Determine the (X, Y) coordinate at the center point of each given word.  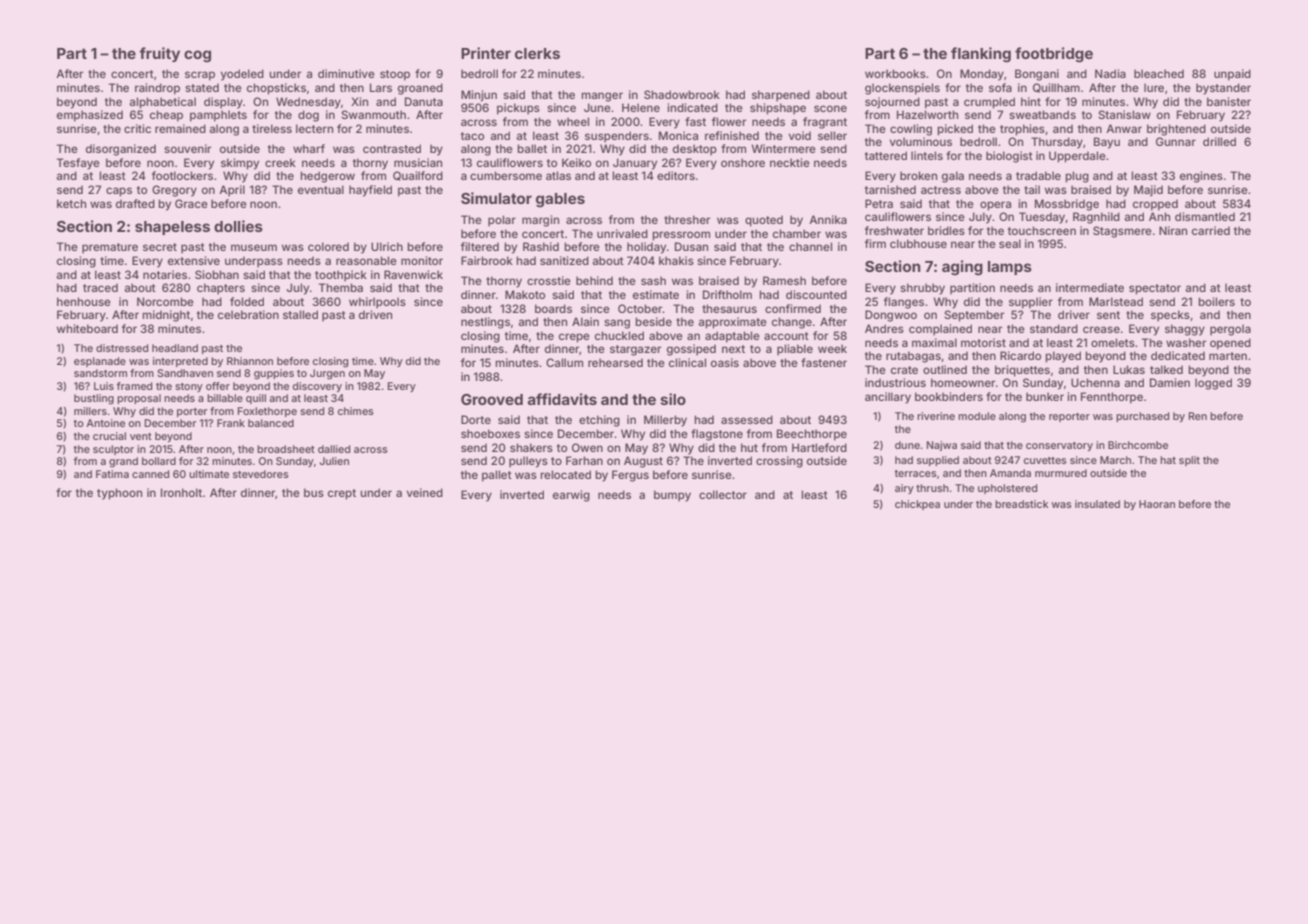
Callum (564, 362)
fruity (159, 54)
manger (602, 97)
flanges (904, 303)
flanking (981, 55)
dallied (334, 449)
